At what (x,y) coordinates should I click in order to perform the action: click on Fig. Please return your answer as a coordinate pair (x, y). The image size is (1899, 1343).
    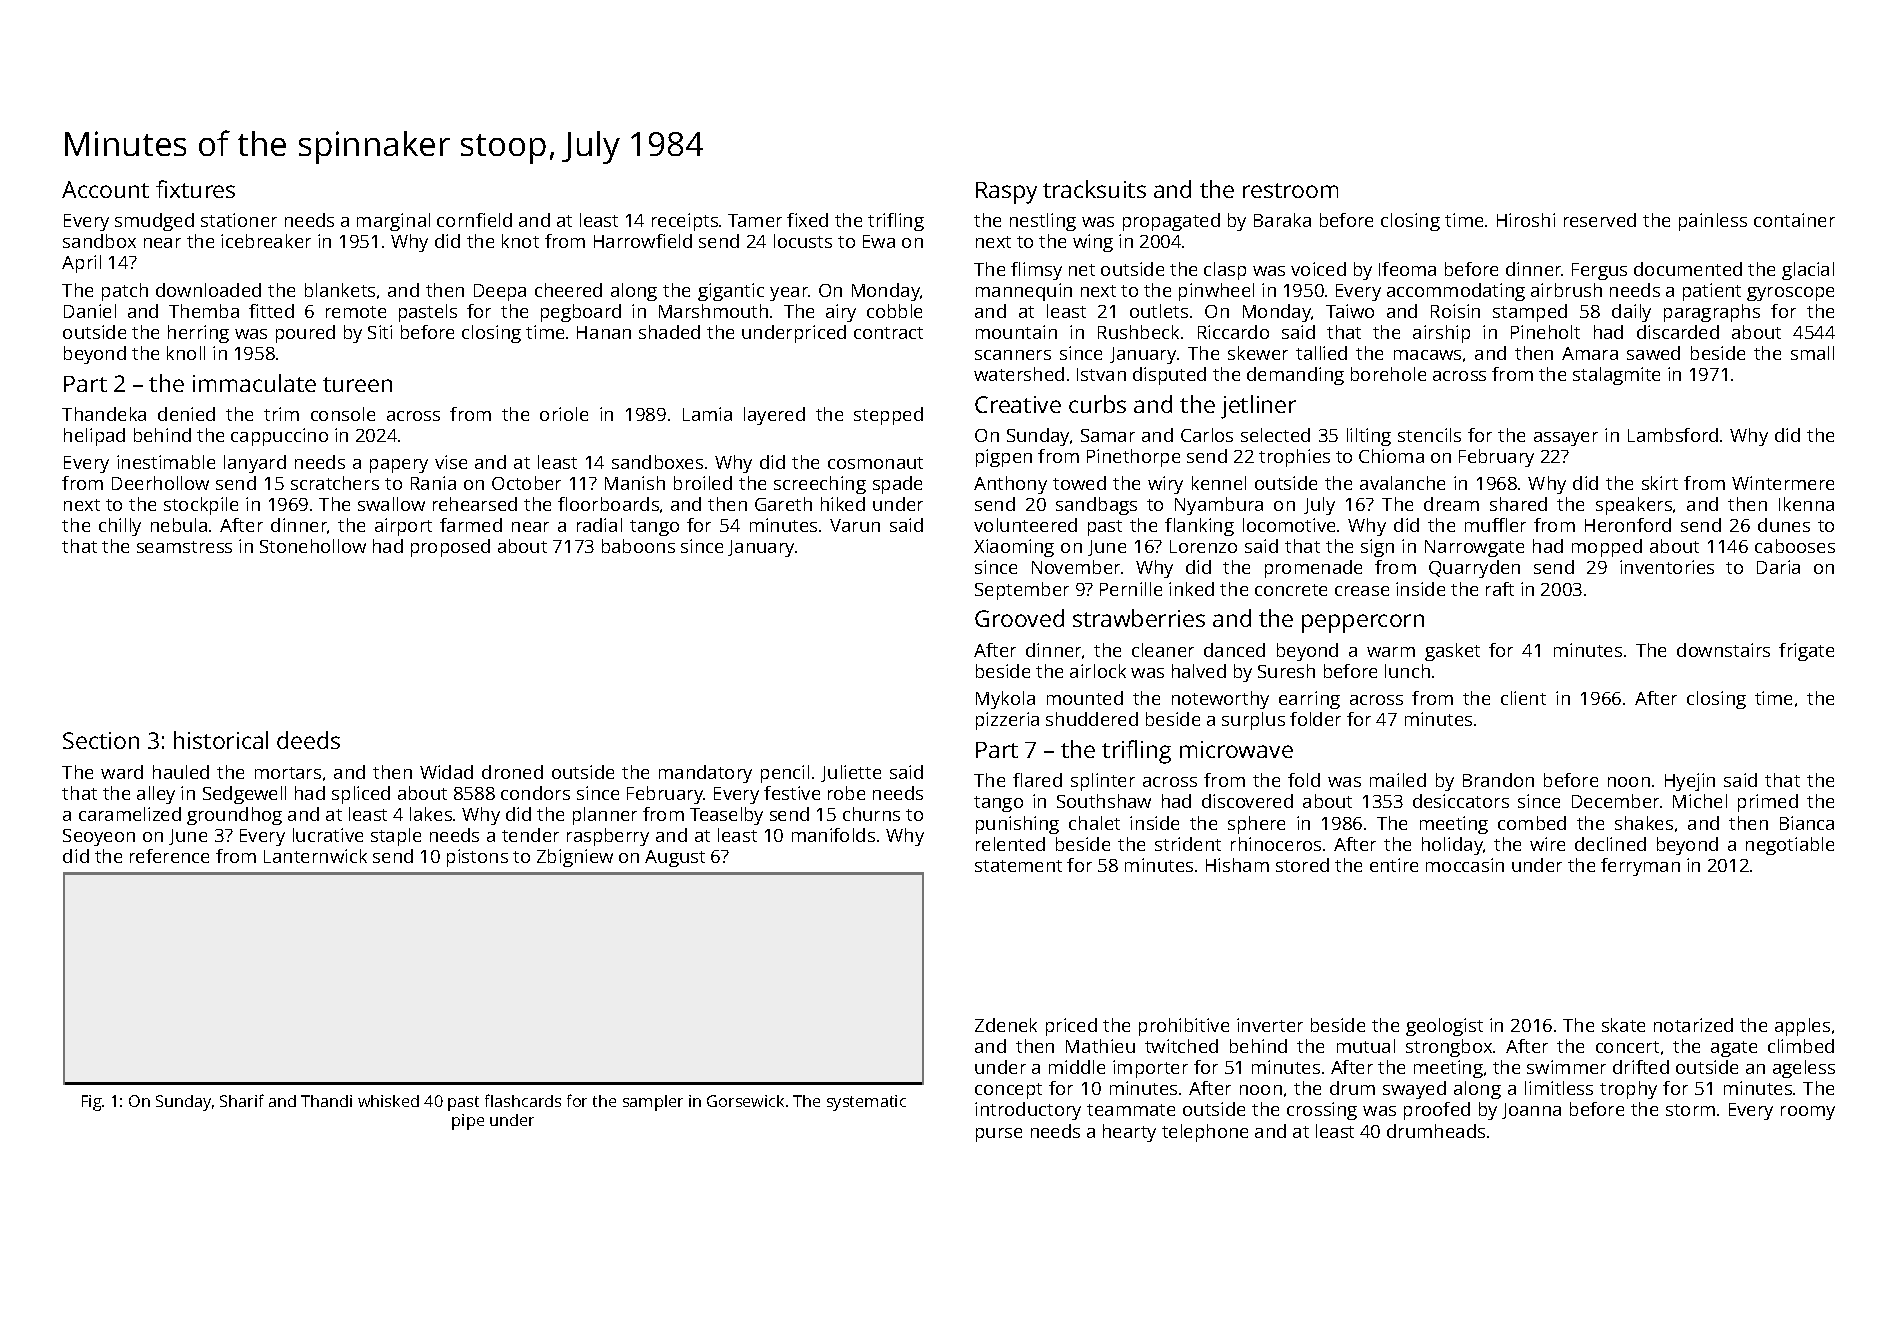
    Looking at the image, I should click on (92, 1103).
